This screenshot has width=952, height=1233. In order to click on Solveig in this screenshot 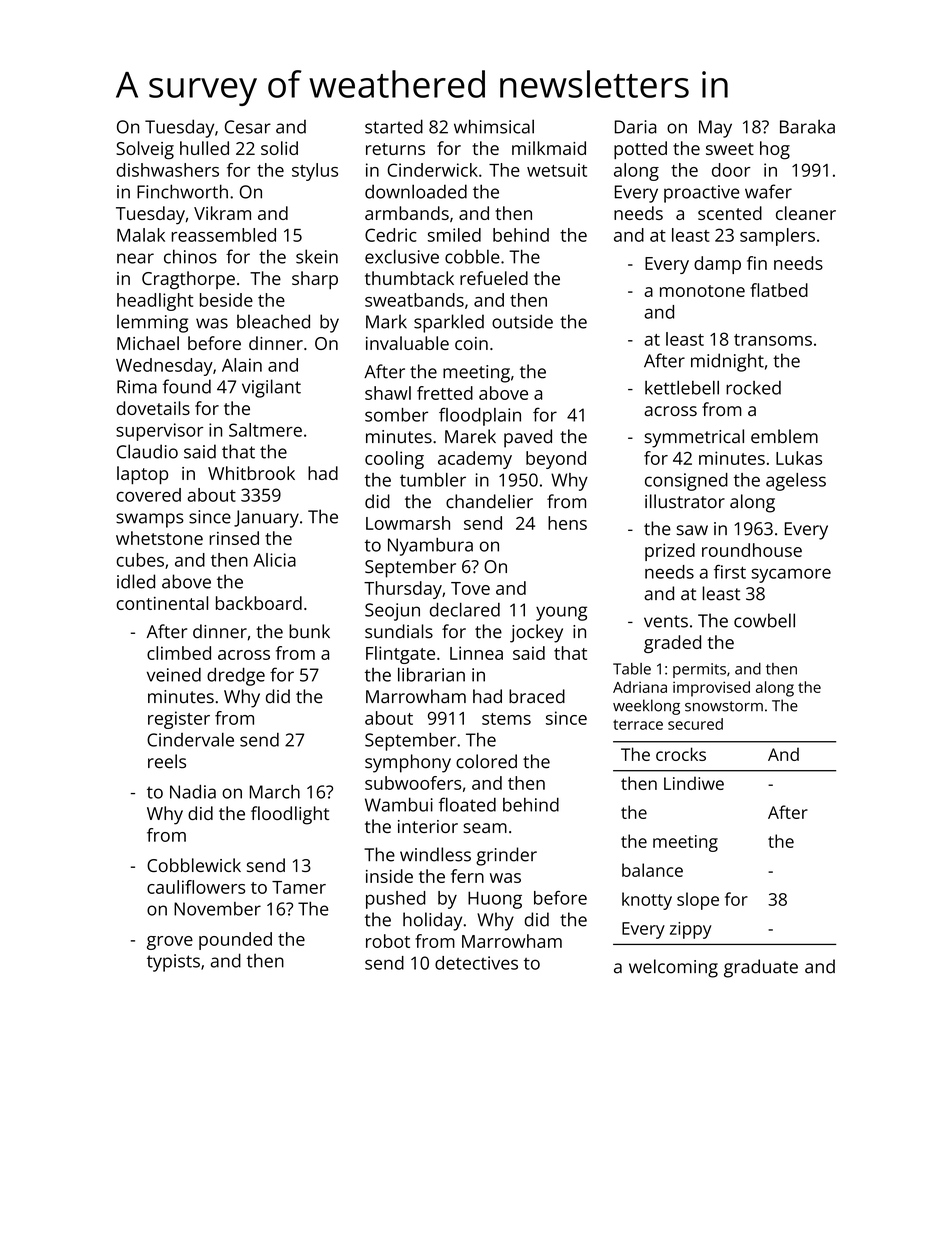, I will do `click(145, 150)`.
